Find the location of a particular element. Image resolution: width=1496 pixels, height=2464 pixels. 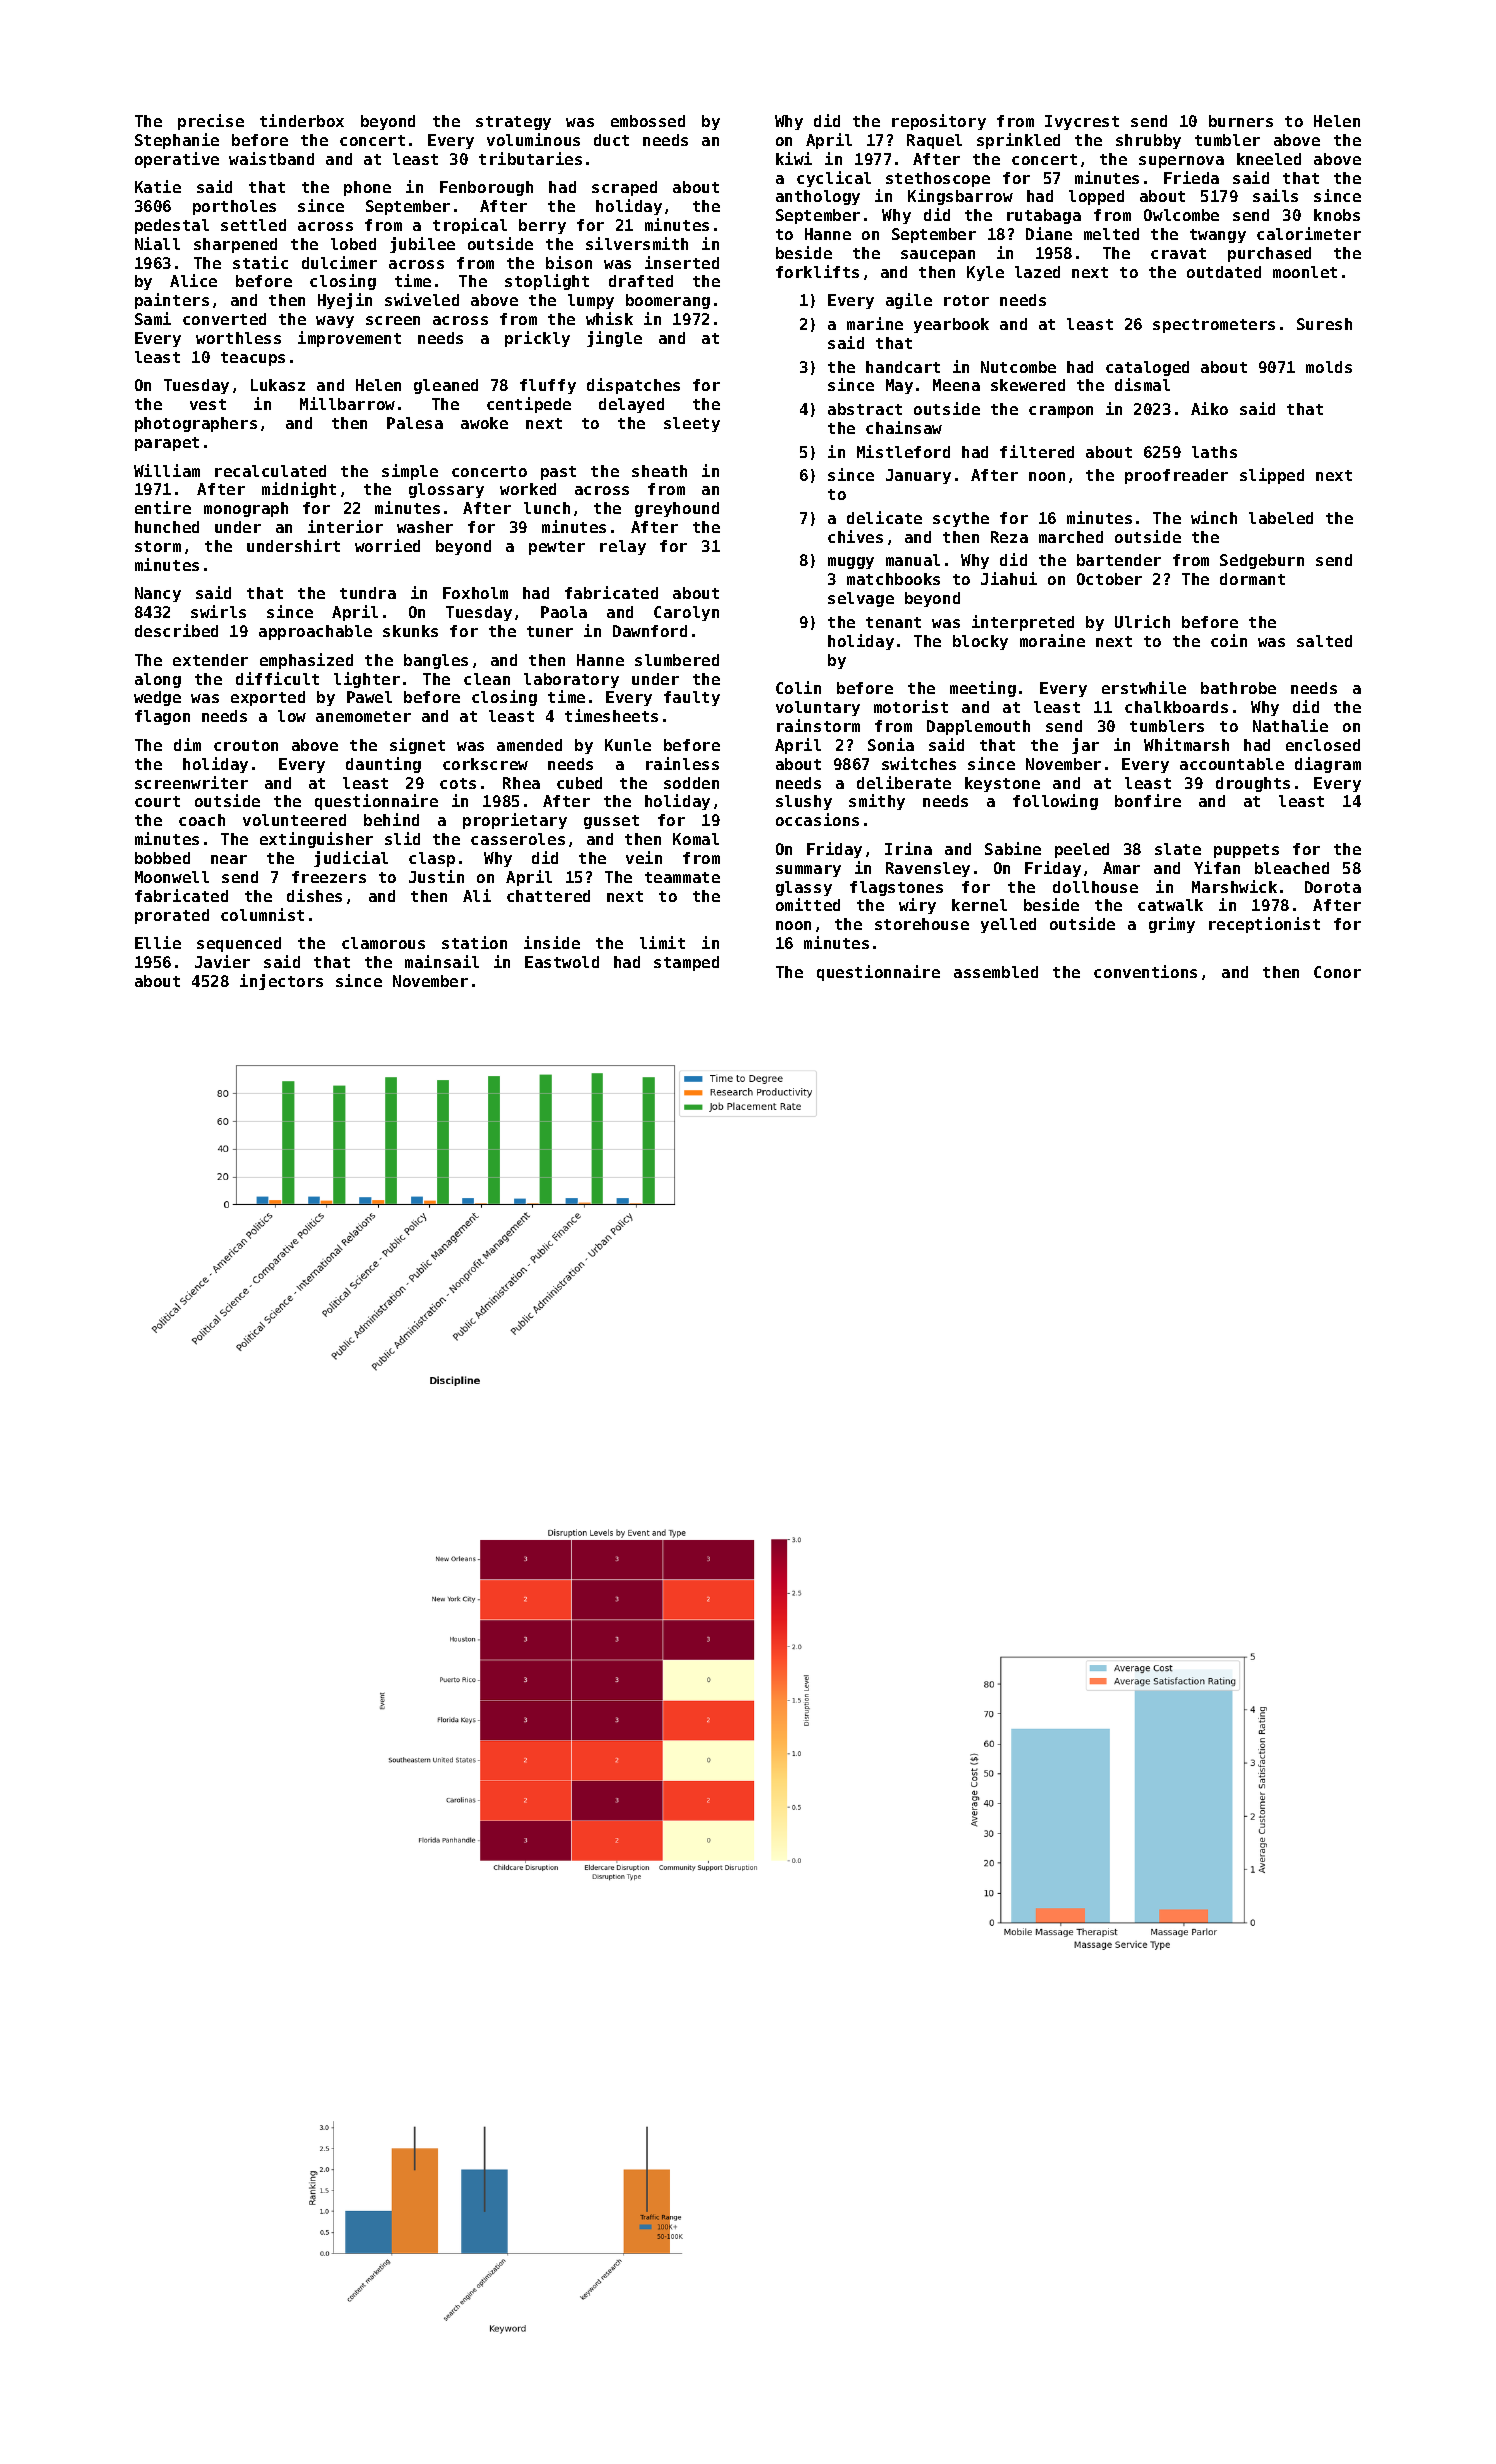

droughts is located at coordinates (1253, 784).
